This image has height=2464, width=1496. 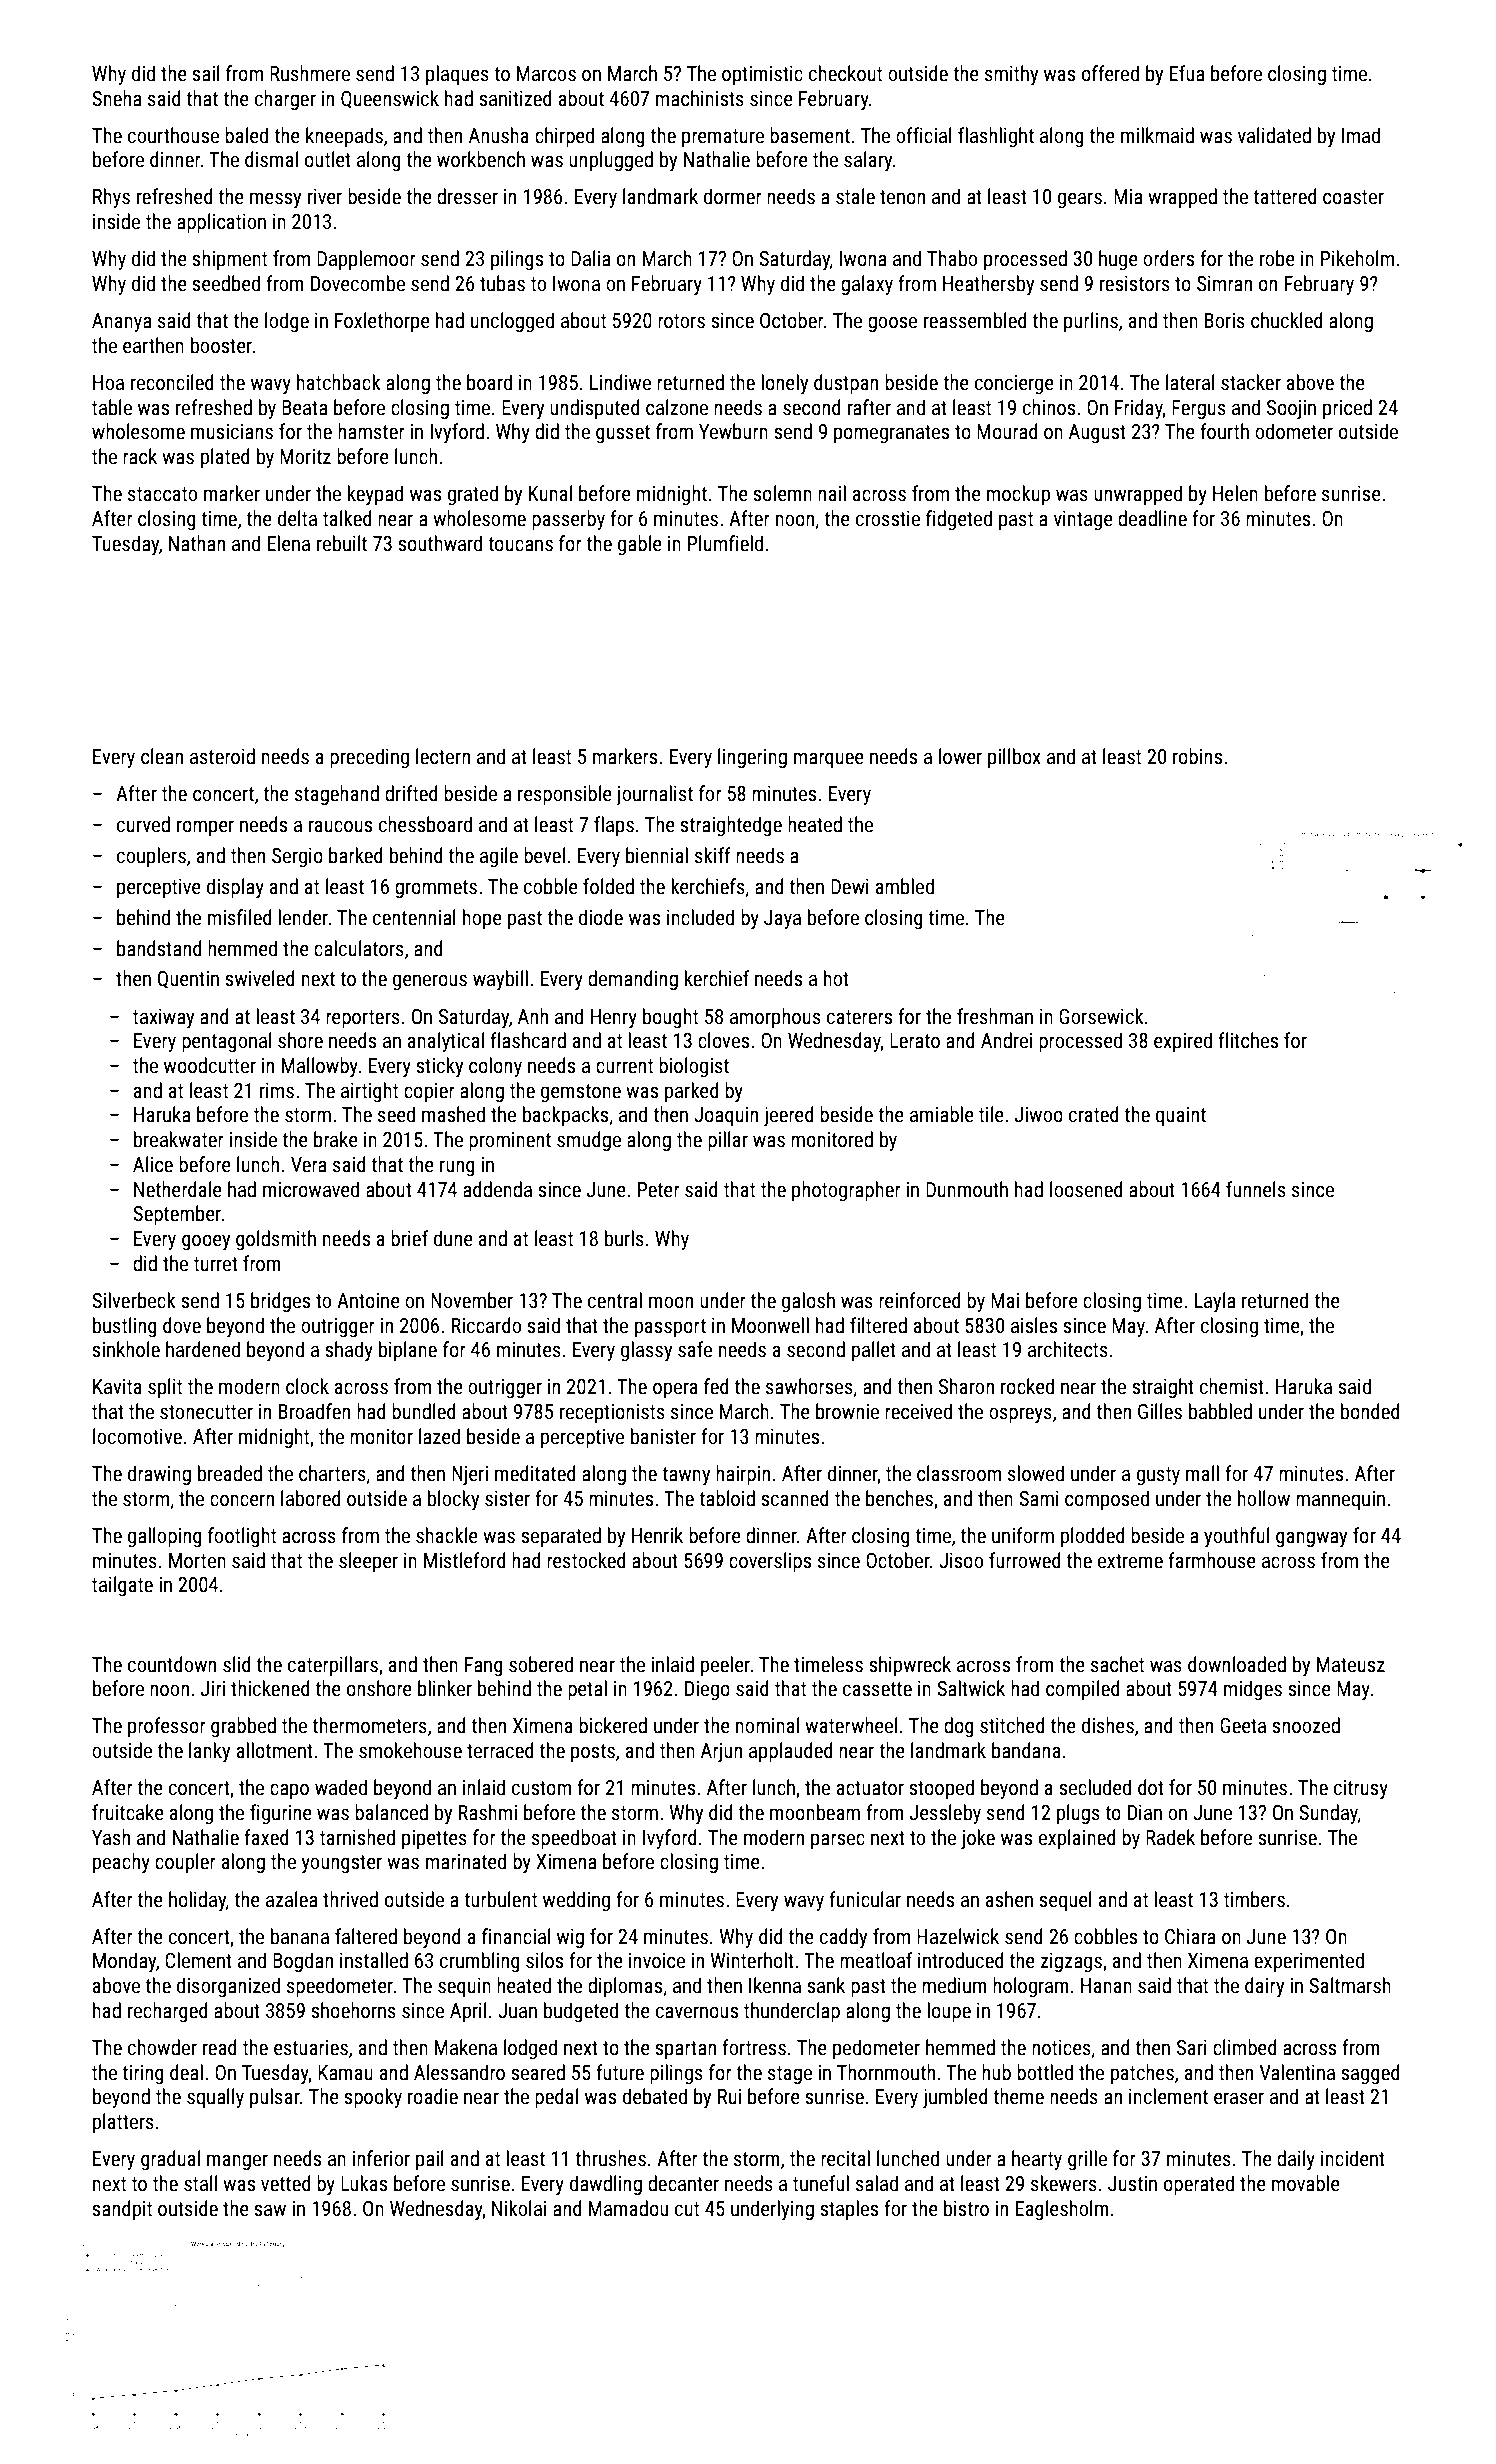 What do you see at coordinates (1235, 493) in the image?
I see `Helen` at bounding box center [1235, 493].
